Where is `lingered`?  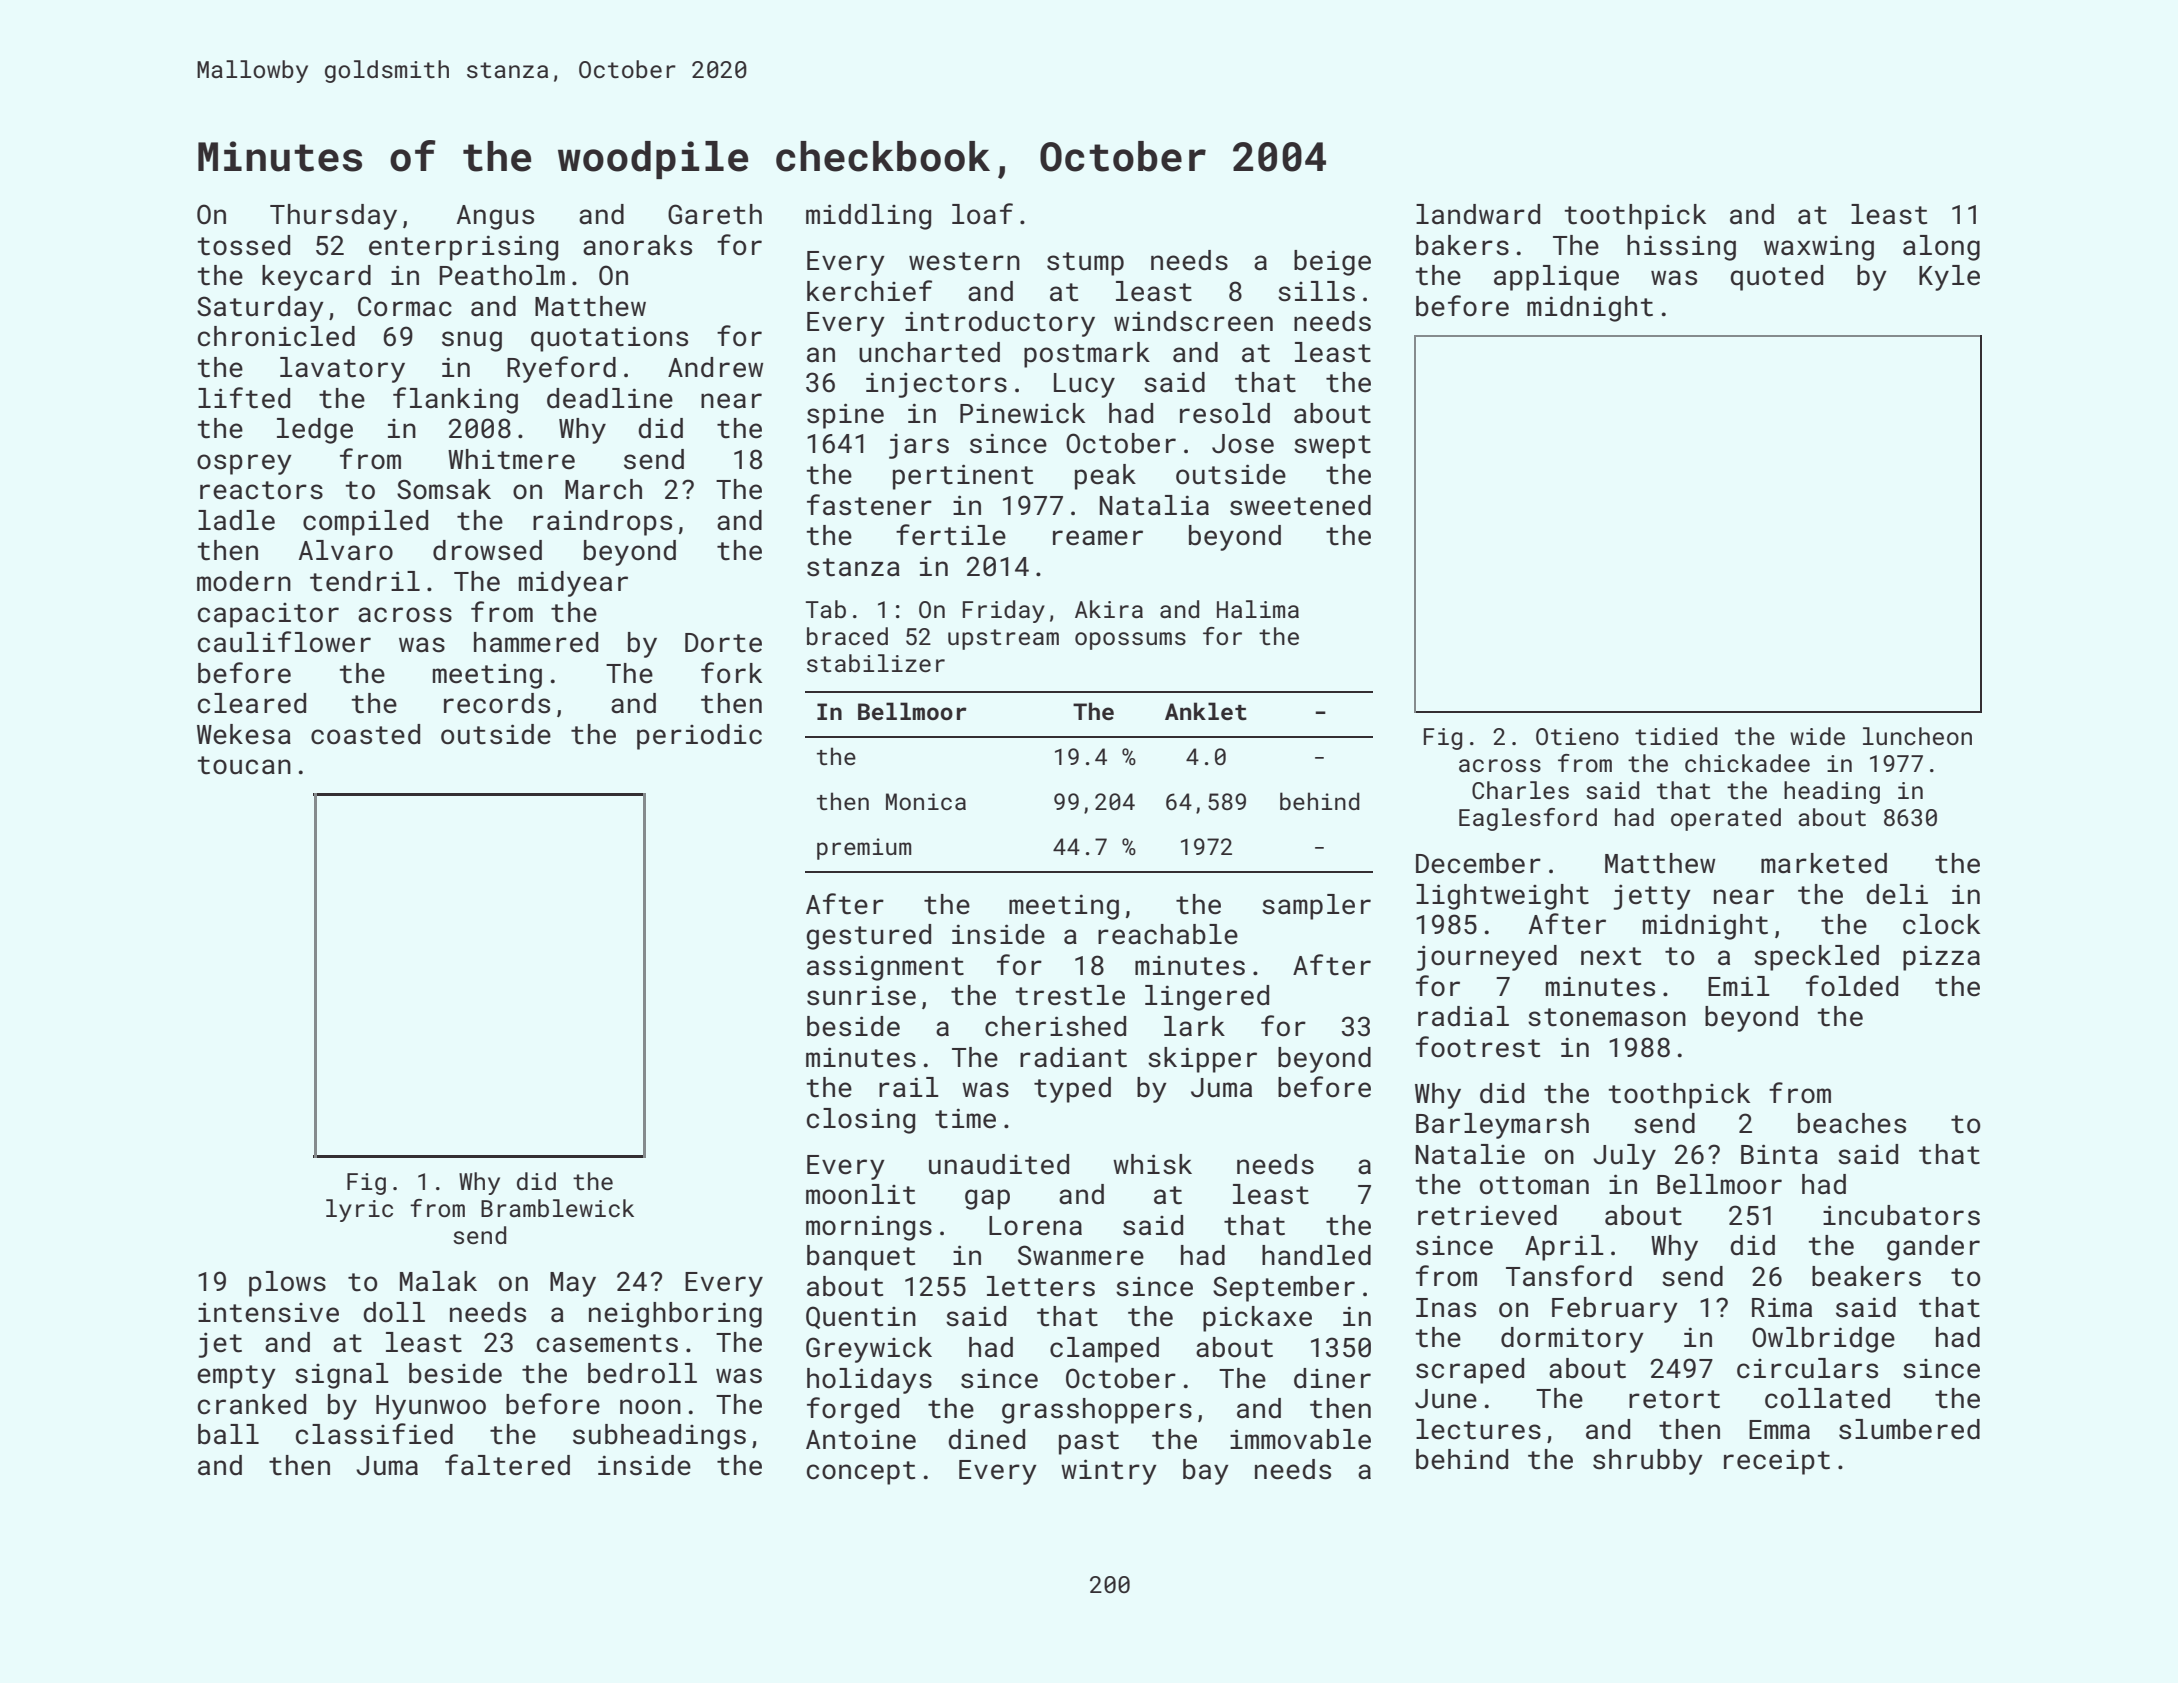
lingered is located at coordinates (1207, 998).
